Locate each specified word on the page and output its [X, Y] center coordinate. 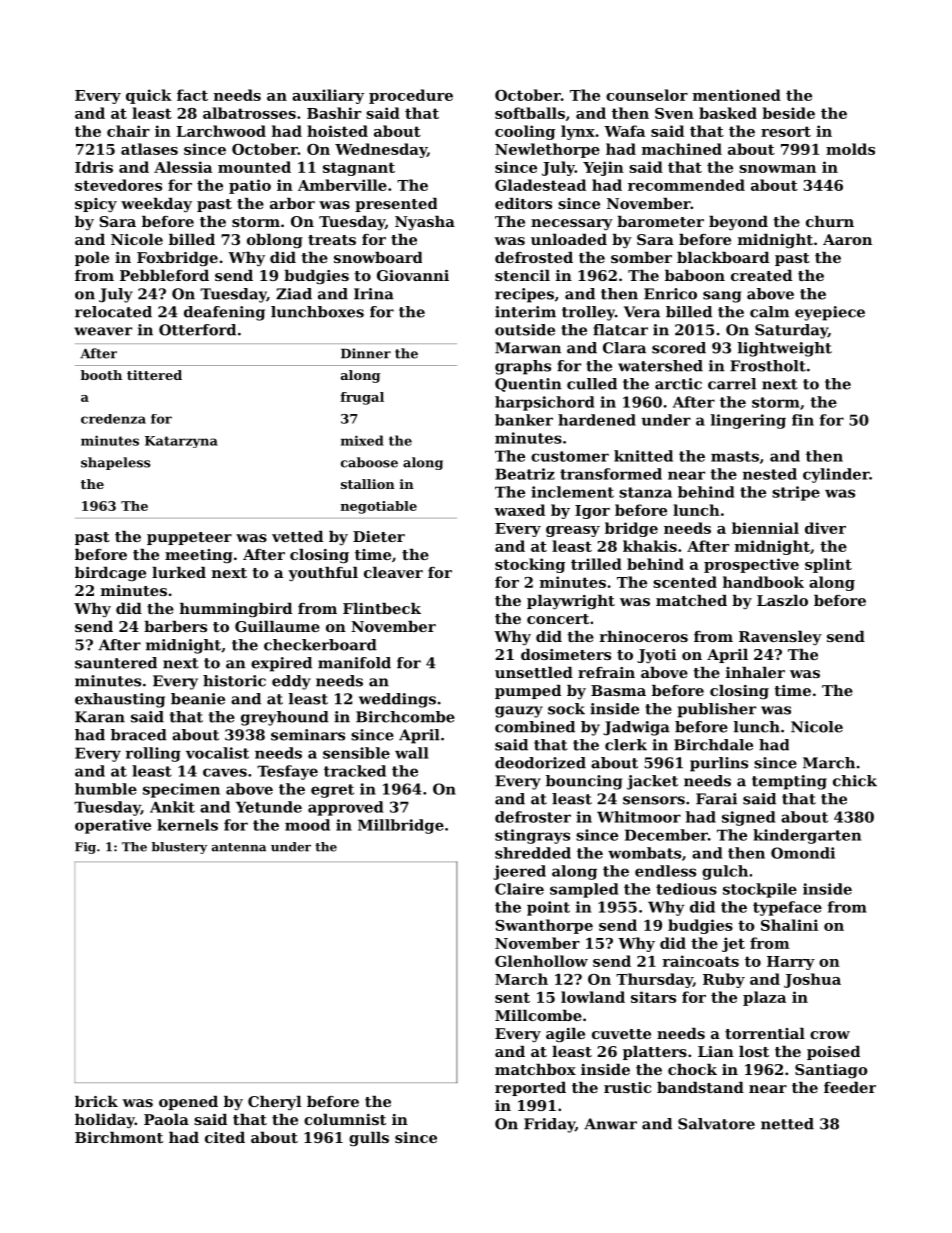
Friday [549, 1125]
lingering [748, 421]
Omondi [803, 853]
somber [641, 257]
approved [345, 808]
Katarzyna [181, 442]
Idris [94, 167]
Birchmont [119, 1137]
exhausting [120, 700]
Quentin [528, 385]
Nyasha [425, 223]
